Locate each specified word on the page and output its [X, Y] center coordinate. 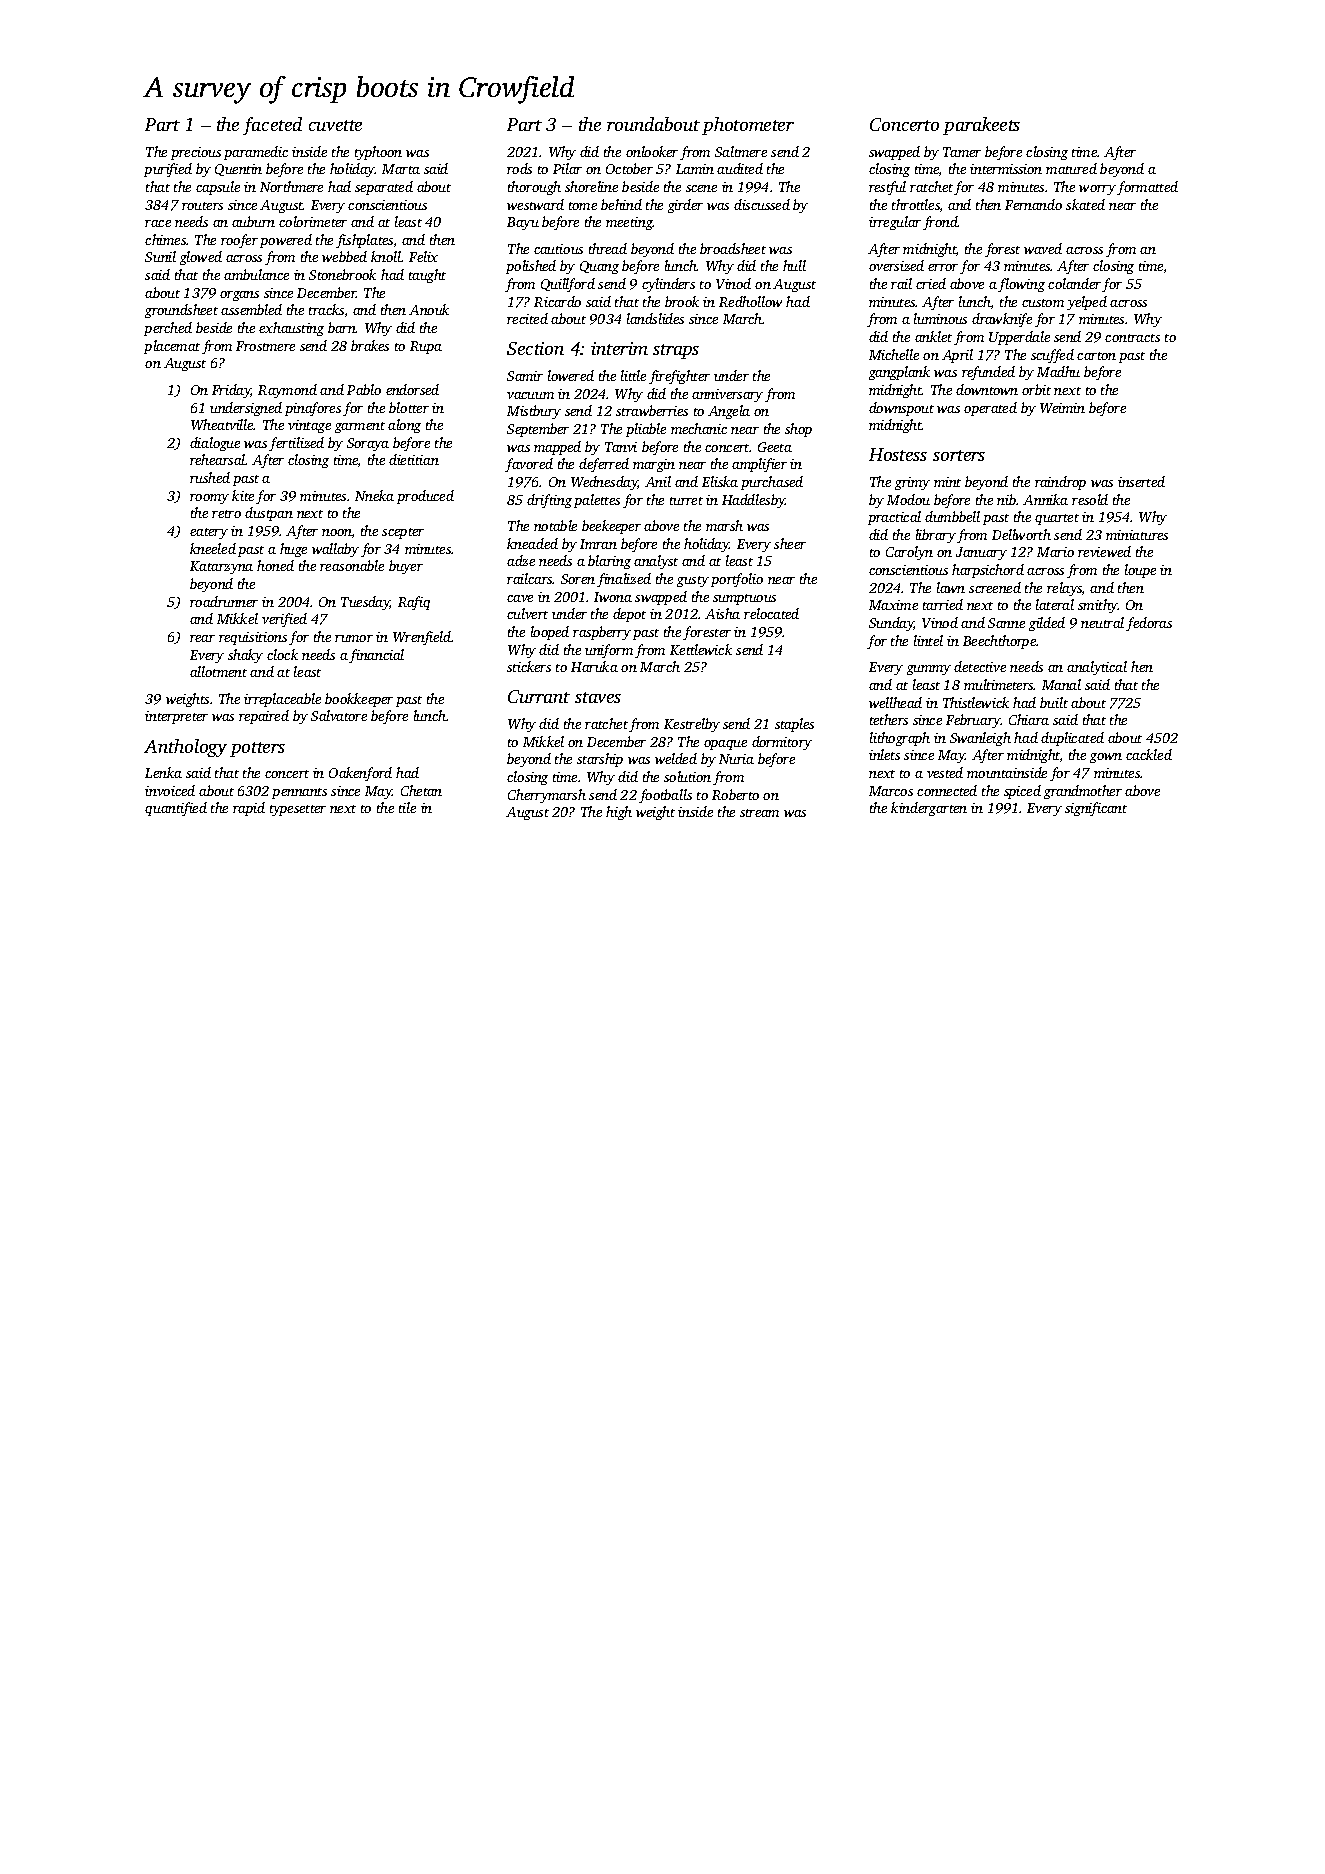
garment [360, 427]
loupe [1140, 571]
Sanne [1006, 623]
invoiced [170, 790]
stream [759, 813]
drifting [549, 501]
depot [629, 615]
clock [282, 654]
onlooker [652, 151]
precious [196, 153]
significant [1096, 809]
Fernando [1033, 204]
